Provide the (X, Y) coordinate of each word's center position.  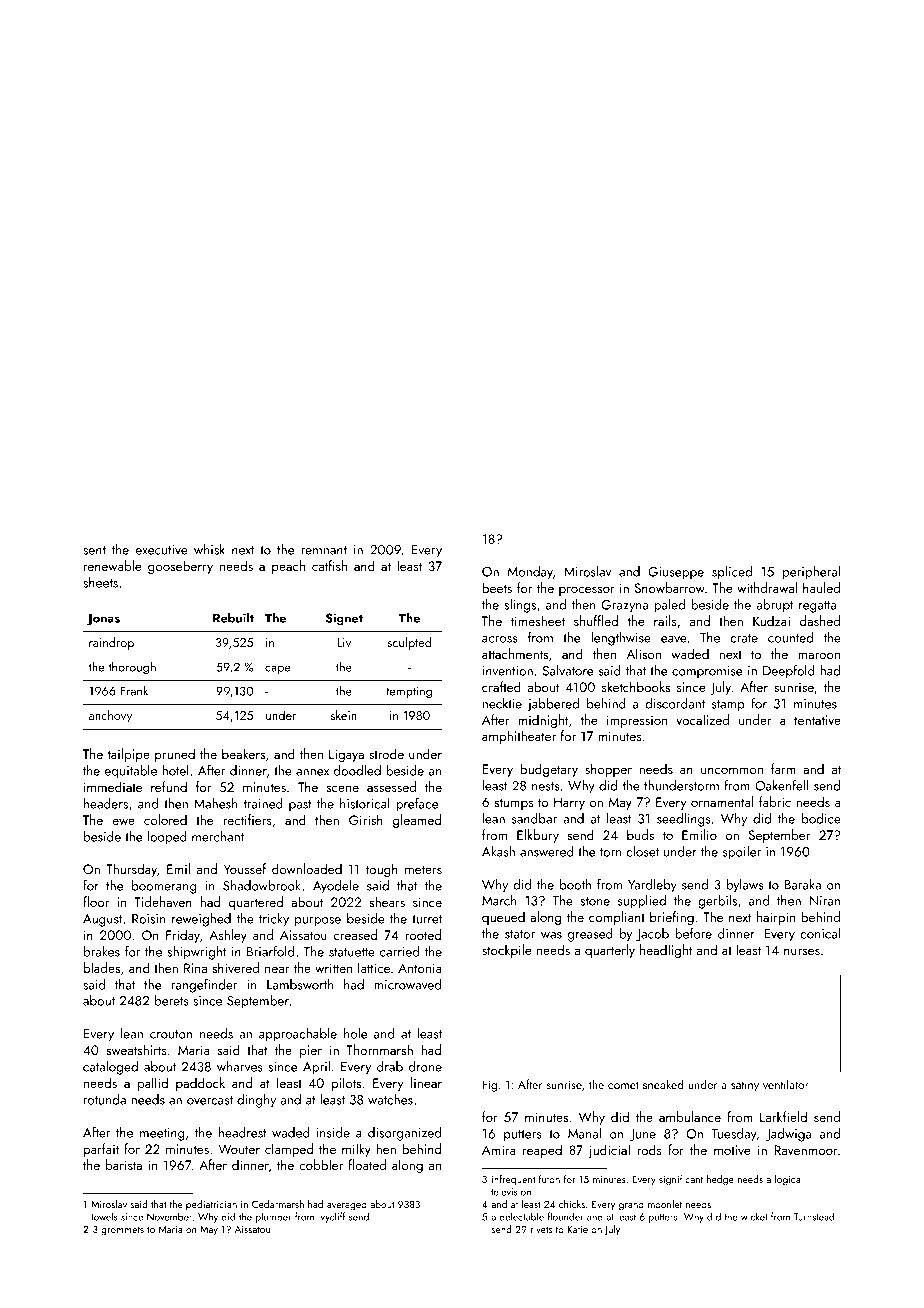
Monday (530, 573)
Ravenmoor (806, 1150)
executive (162, 550)
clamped (289, 1150)
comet (623, 1085)
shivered (235, 967)
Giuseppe (676, 573)
